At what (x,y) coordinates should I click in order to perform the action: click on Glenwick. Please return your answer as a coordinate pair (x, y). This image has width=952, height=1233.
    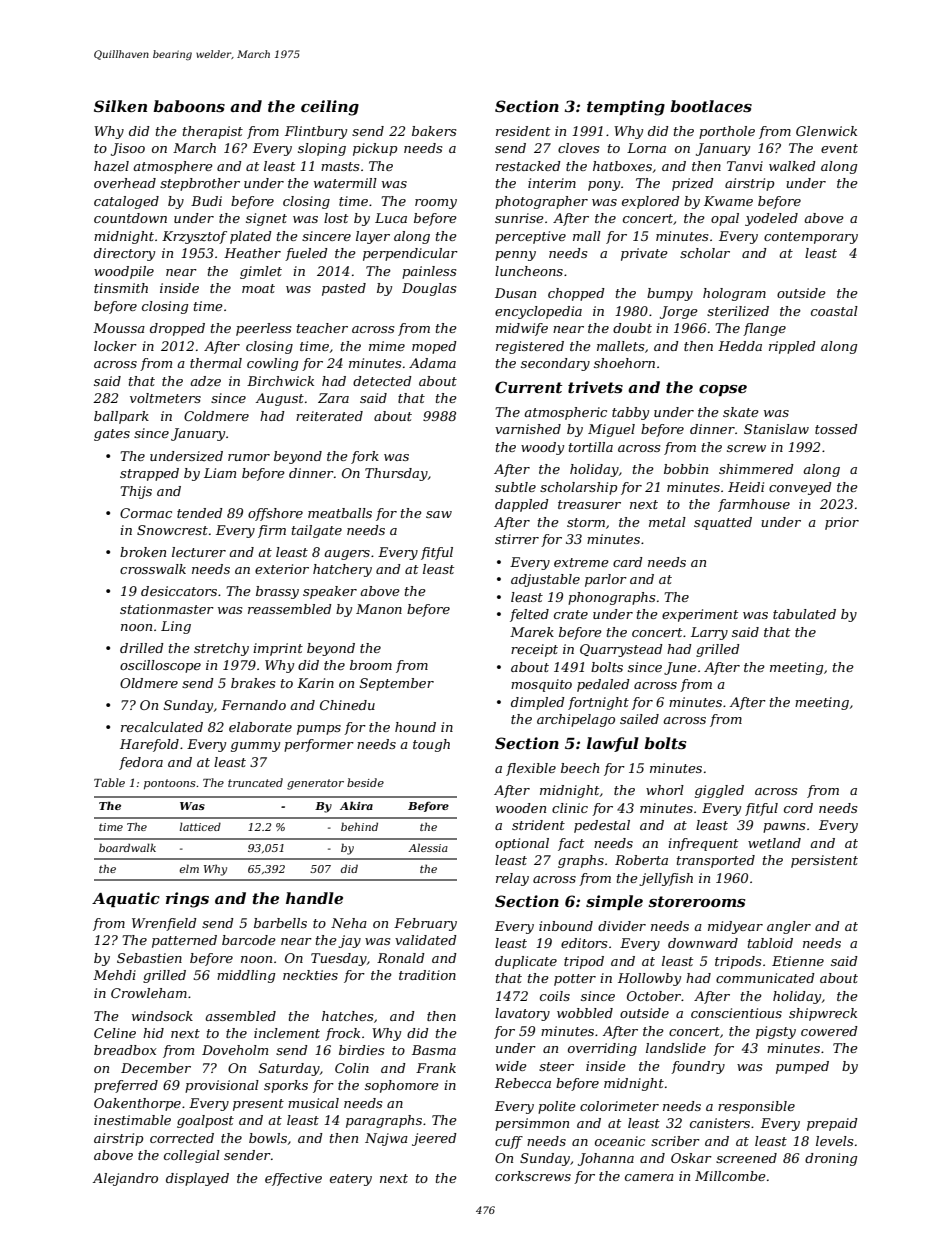
    Looking at the image, I should click on (826, 131).
